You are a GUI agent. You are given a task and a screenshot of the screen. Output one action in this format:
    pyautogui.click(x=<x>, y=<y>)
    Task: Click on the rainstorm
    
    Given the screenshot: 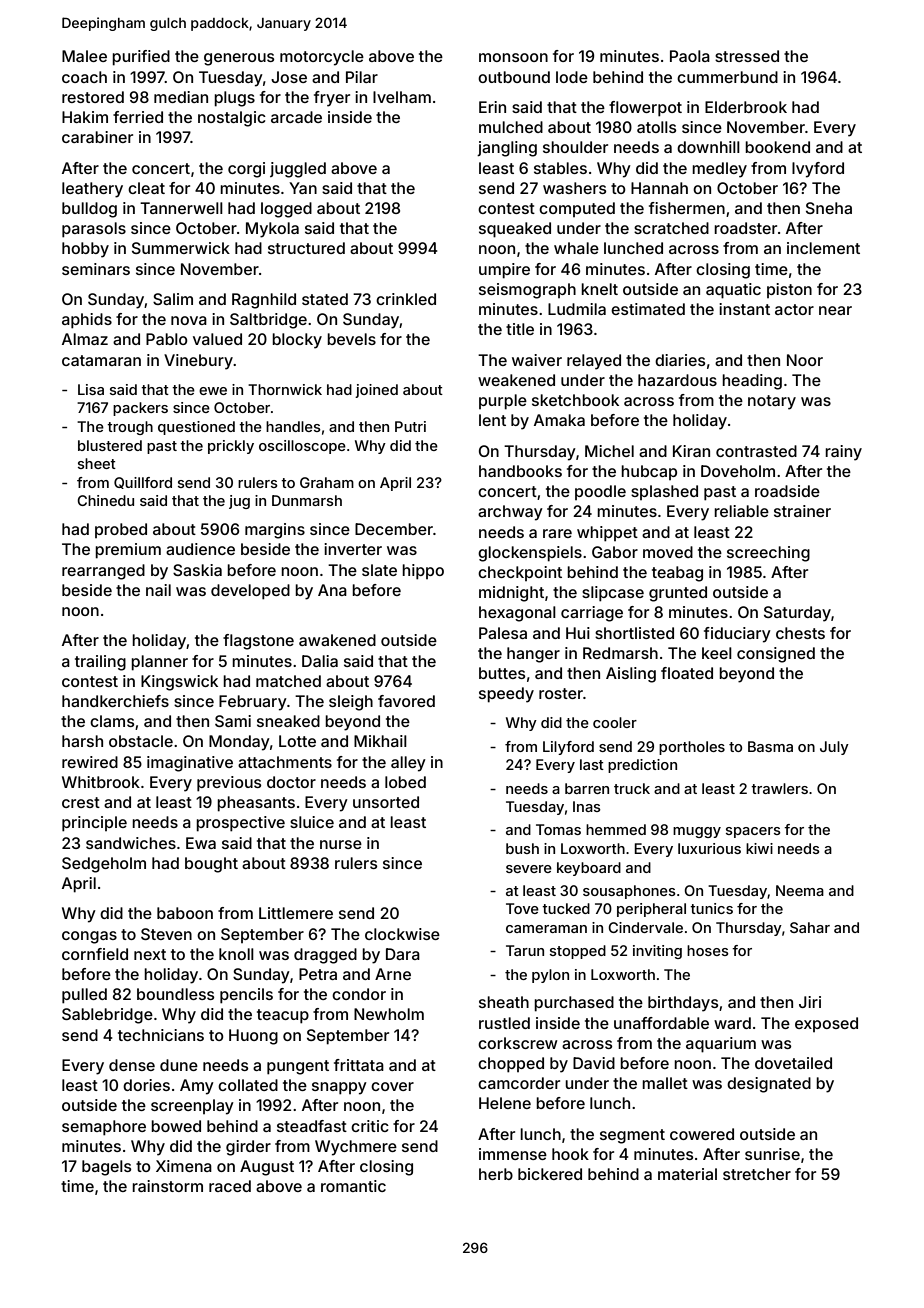 What is the action you would take?
    pyautogui.click(x=167, y=1186)
